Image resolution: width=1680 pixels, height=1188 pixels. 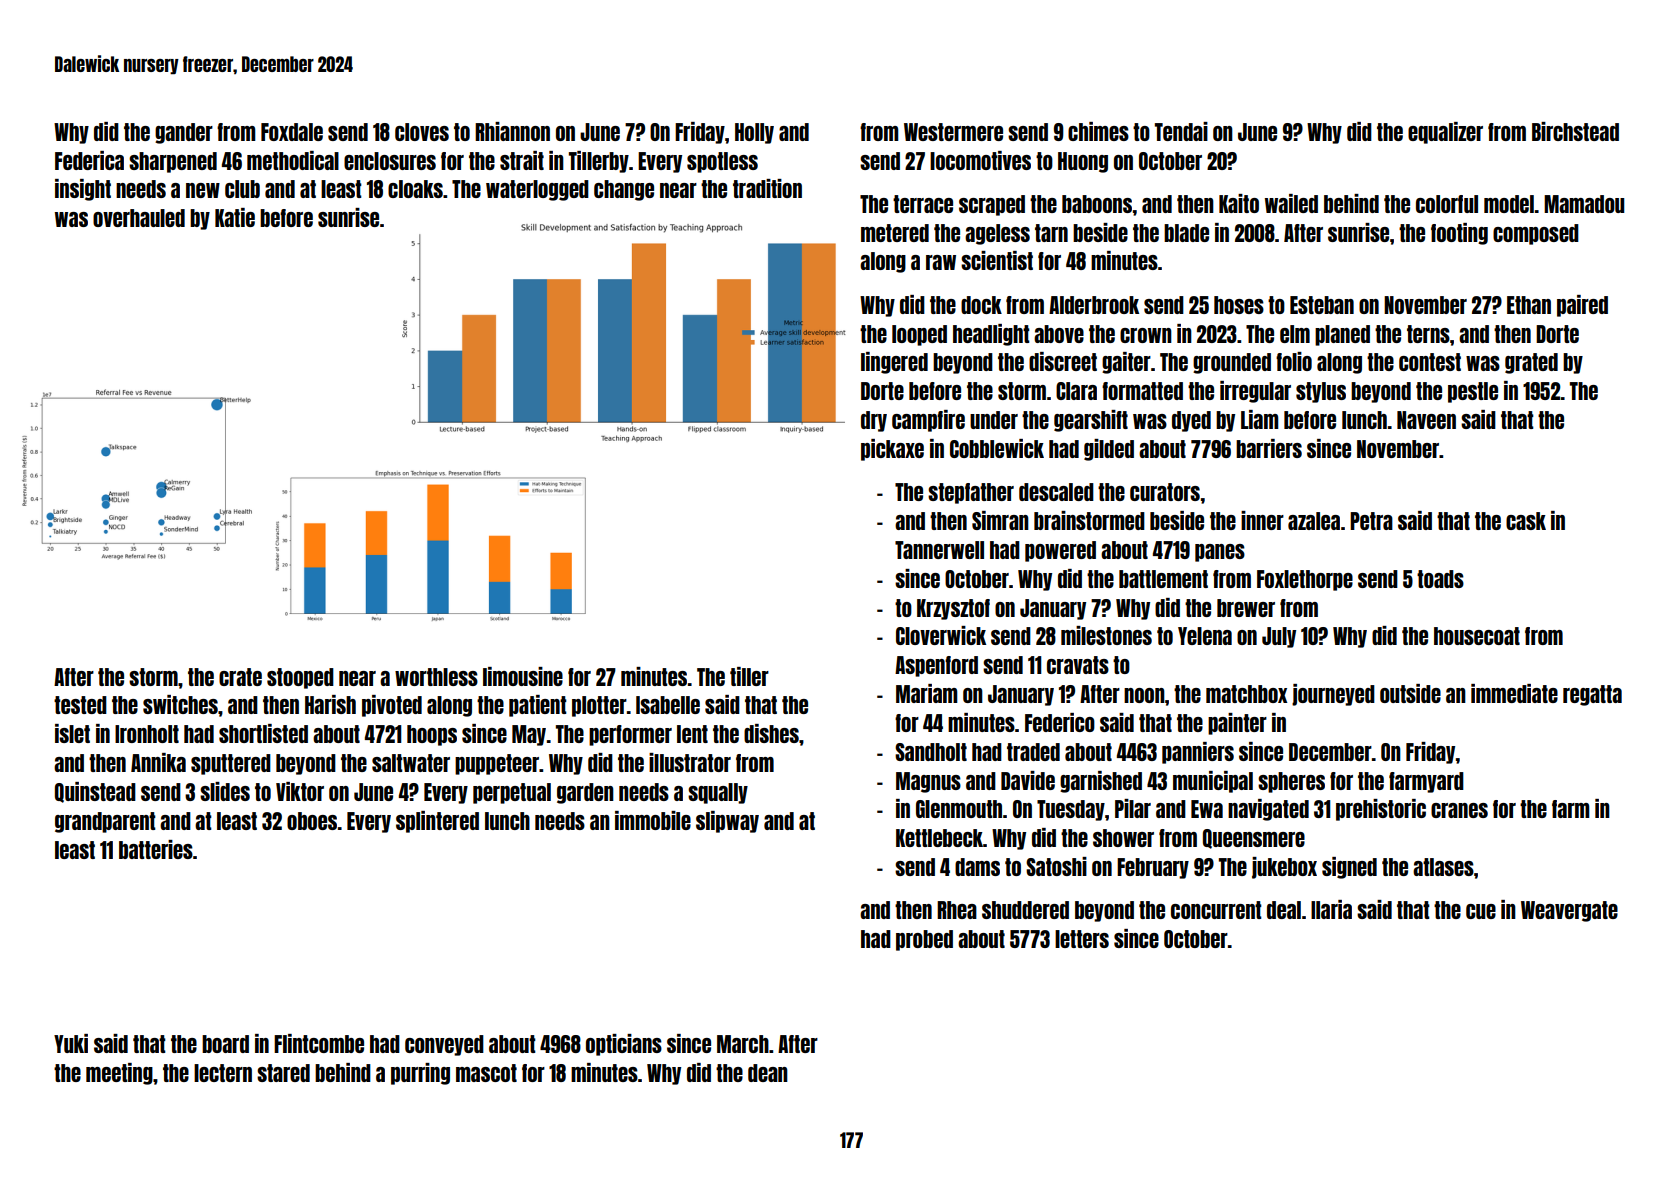 I want to click on crate, so click(x=240, y=677).
